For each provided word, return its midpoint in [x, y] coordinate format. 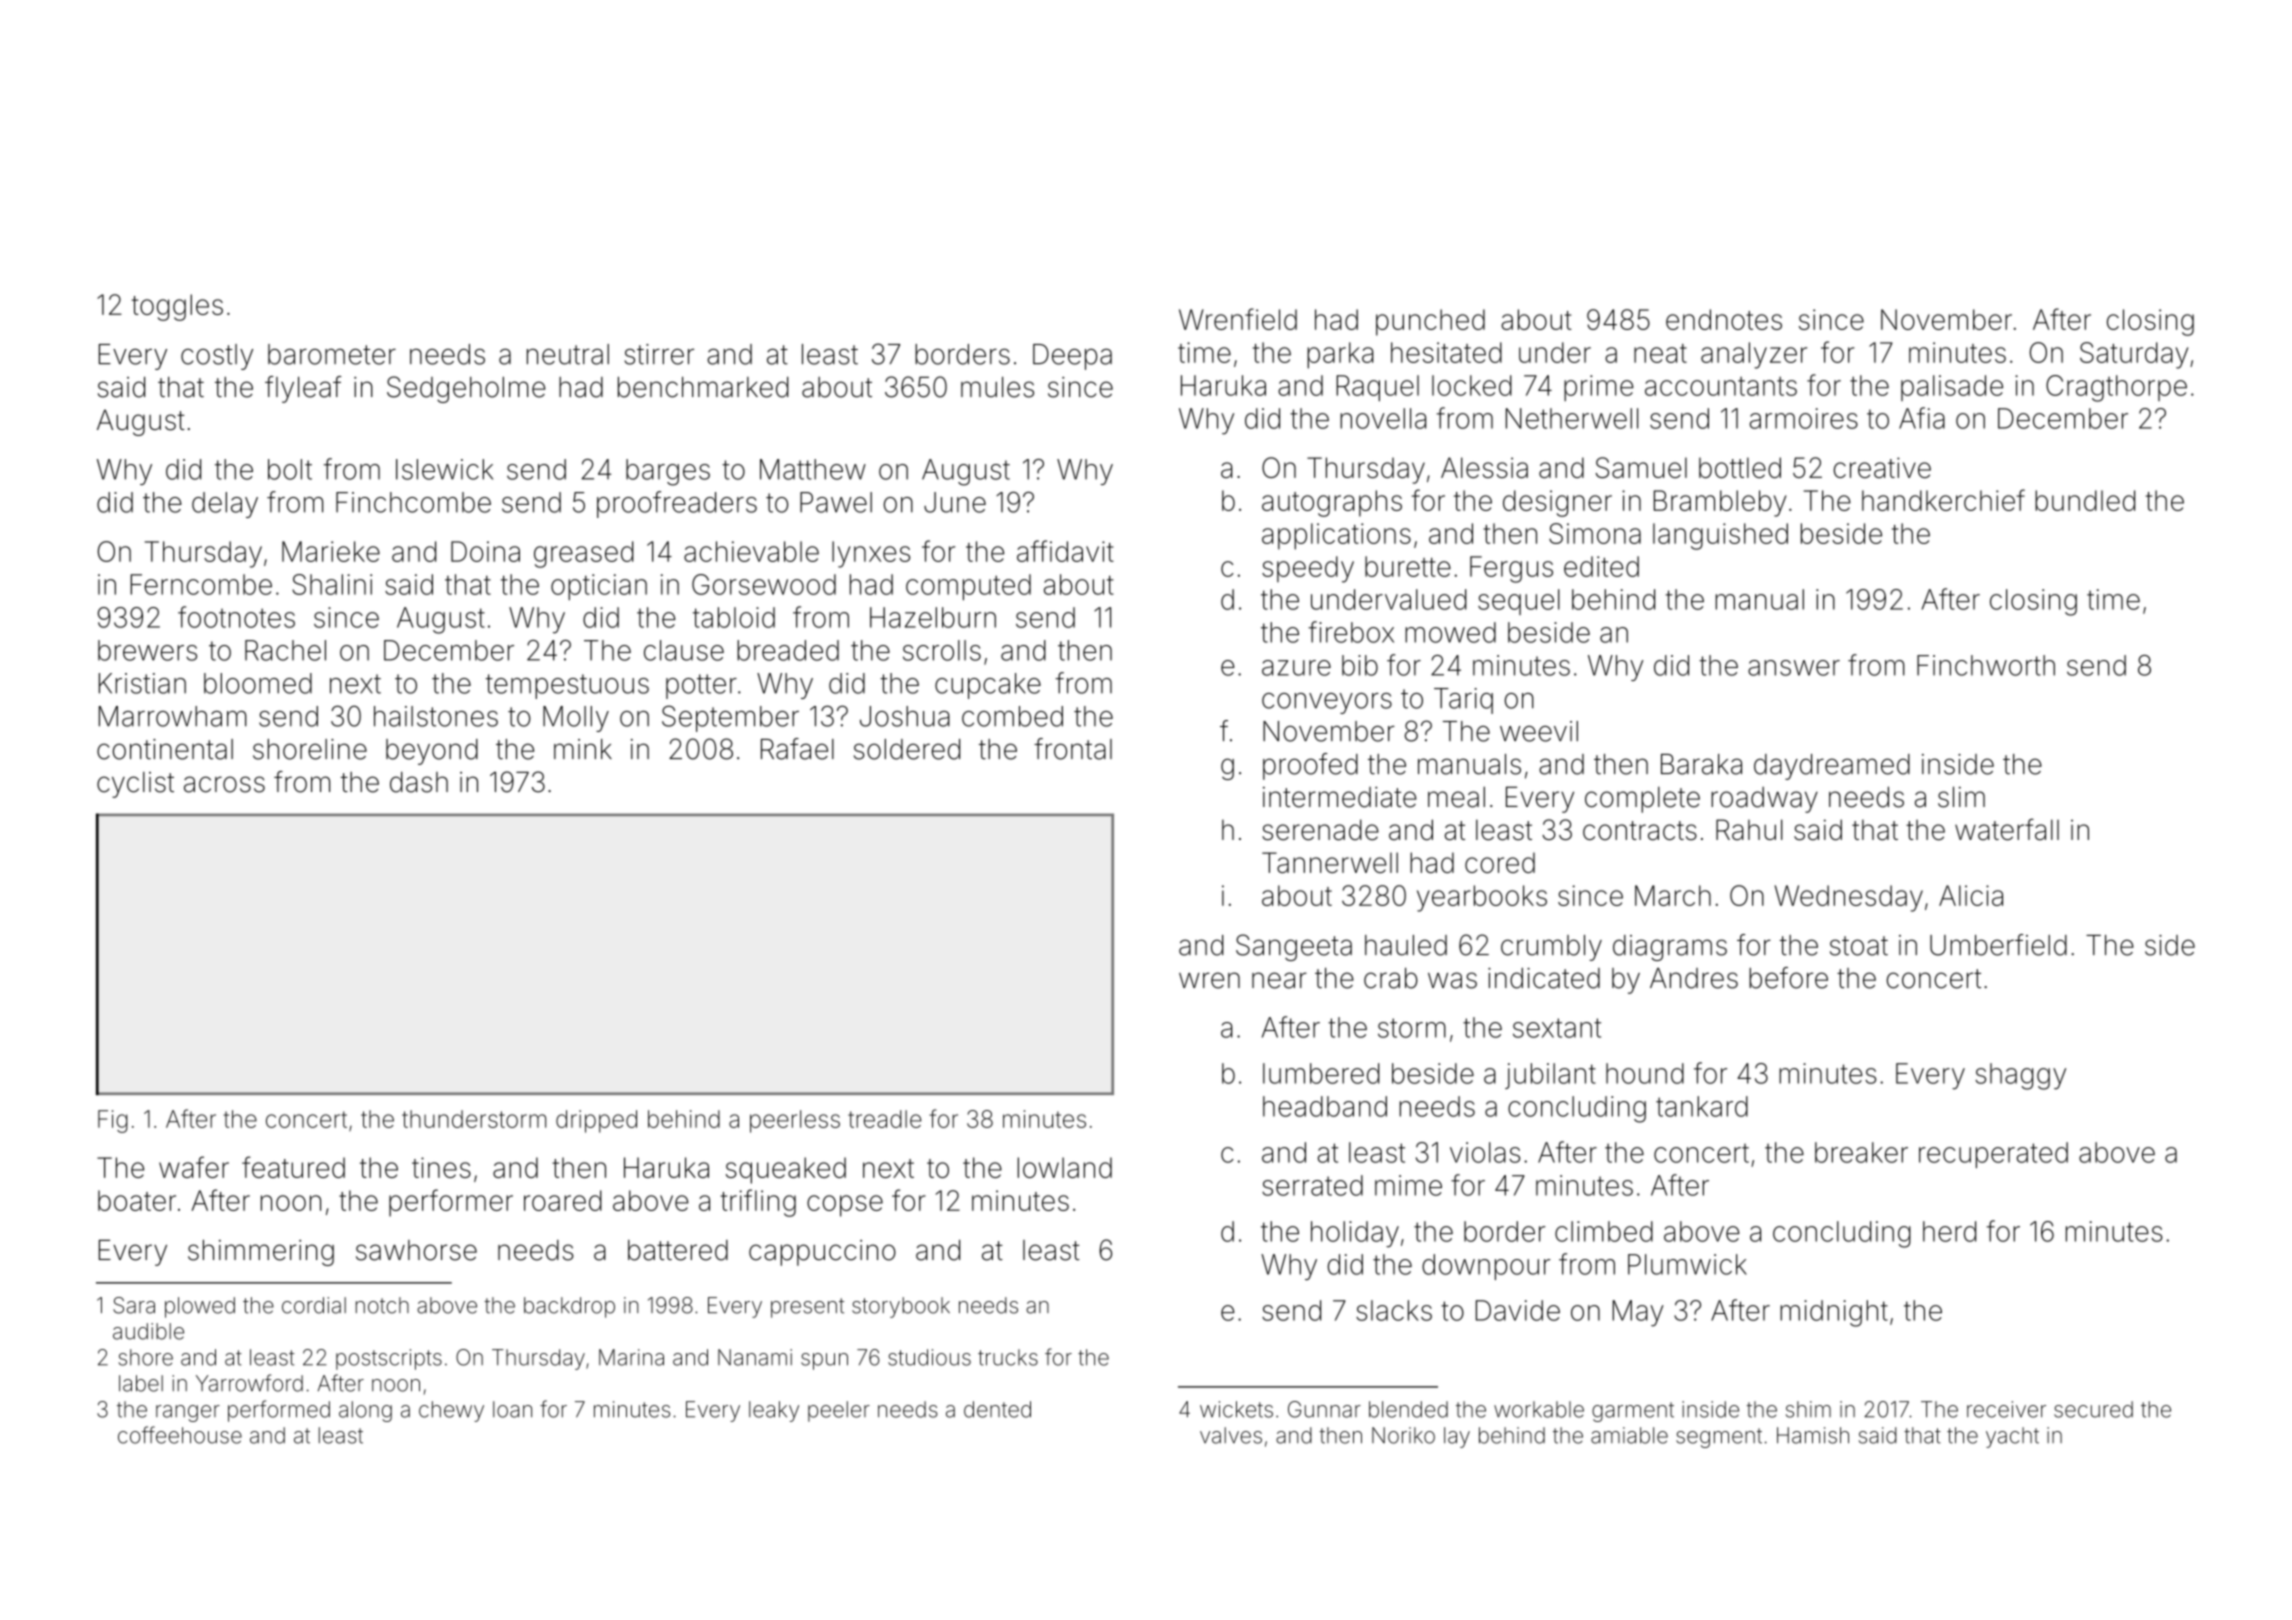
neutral [568, 354]
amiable [1629, 1435]
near [1279, 980]
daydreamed [1832, 767]
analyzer [1754, 355]
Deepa [1072, 357]
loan [512, 1409]
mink [583, 749]
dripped [596, 1121]
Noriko [1403, 1435]
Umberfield [1998, 945]
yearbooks [1482, 898]
